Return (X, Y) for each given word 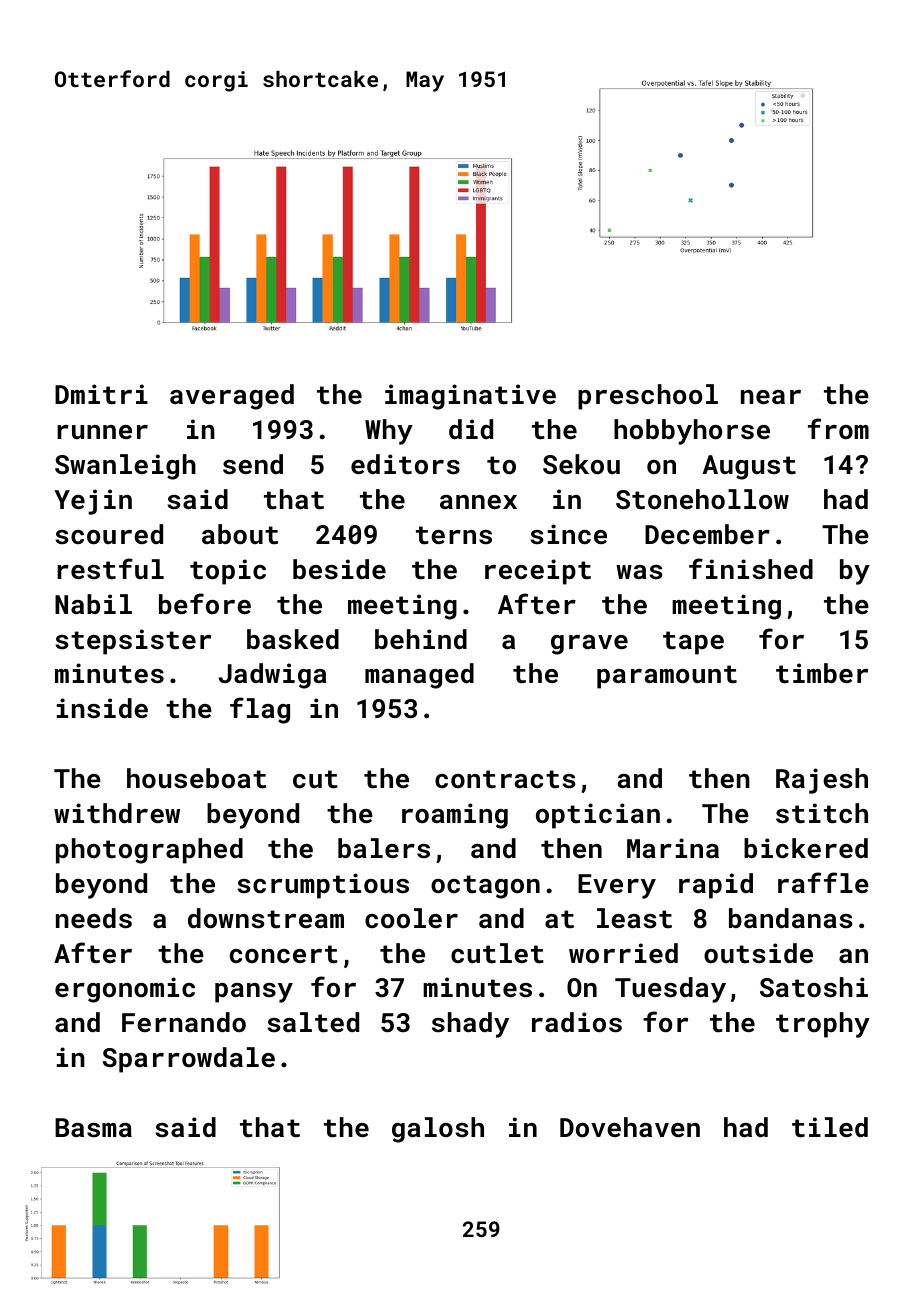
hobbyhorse (692, 432)
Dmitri (101, 394)
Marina (673, 848)
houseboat (196, 778)
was (639, 572)
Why (389, 432)
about (240, 534)
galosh (438, 1130)
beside (339, 569)
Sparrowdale (188, 1060)
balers (384, 848)
